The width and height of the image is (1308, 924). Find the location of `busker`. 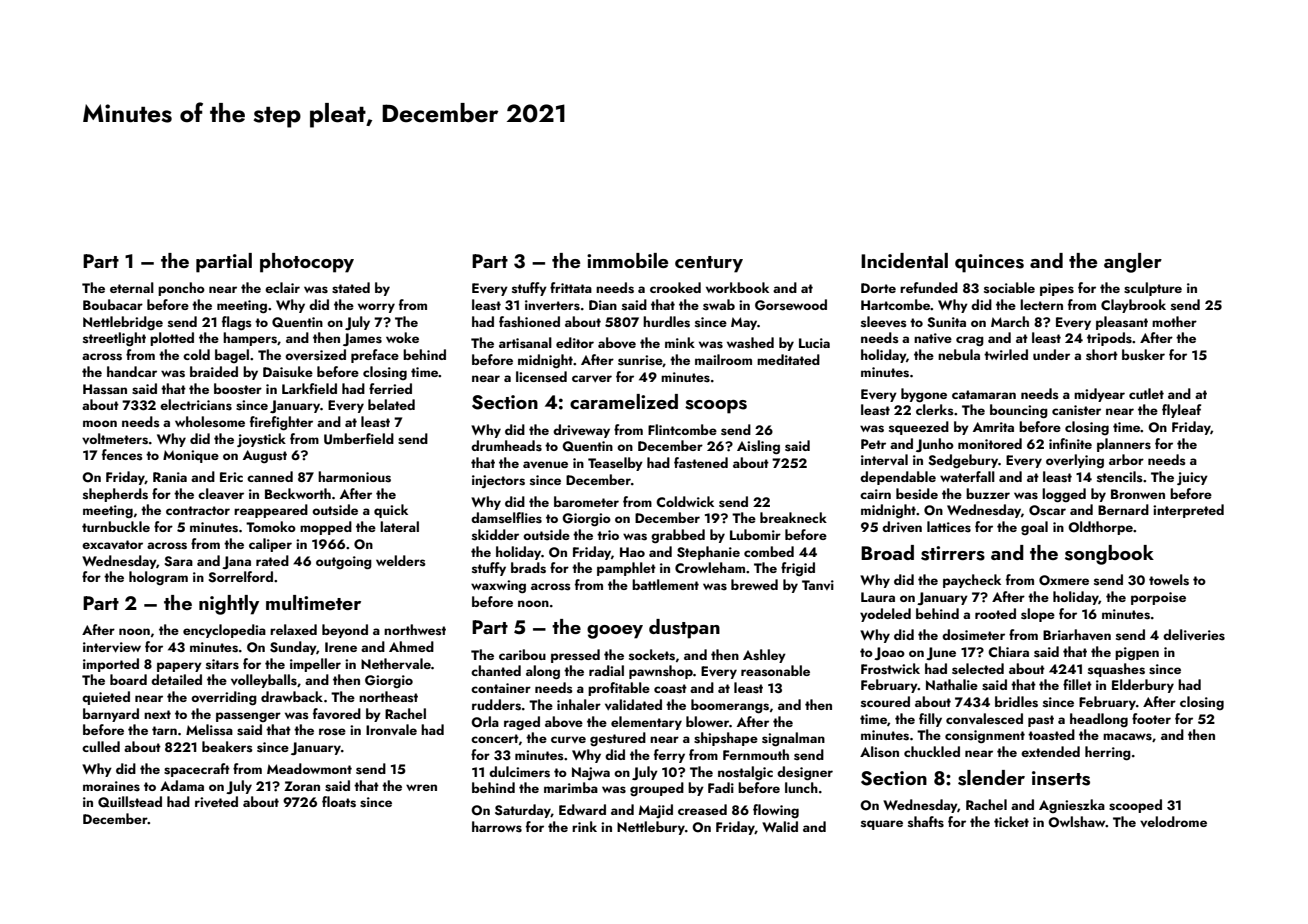

busker is located at coordinates (1143, 355).
